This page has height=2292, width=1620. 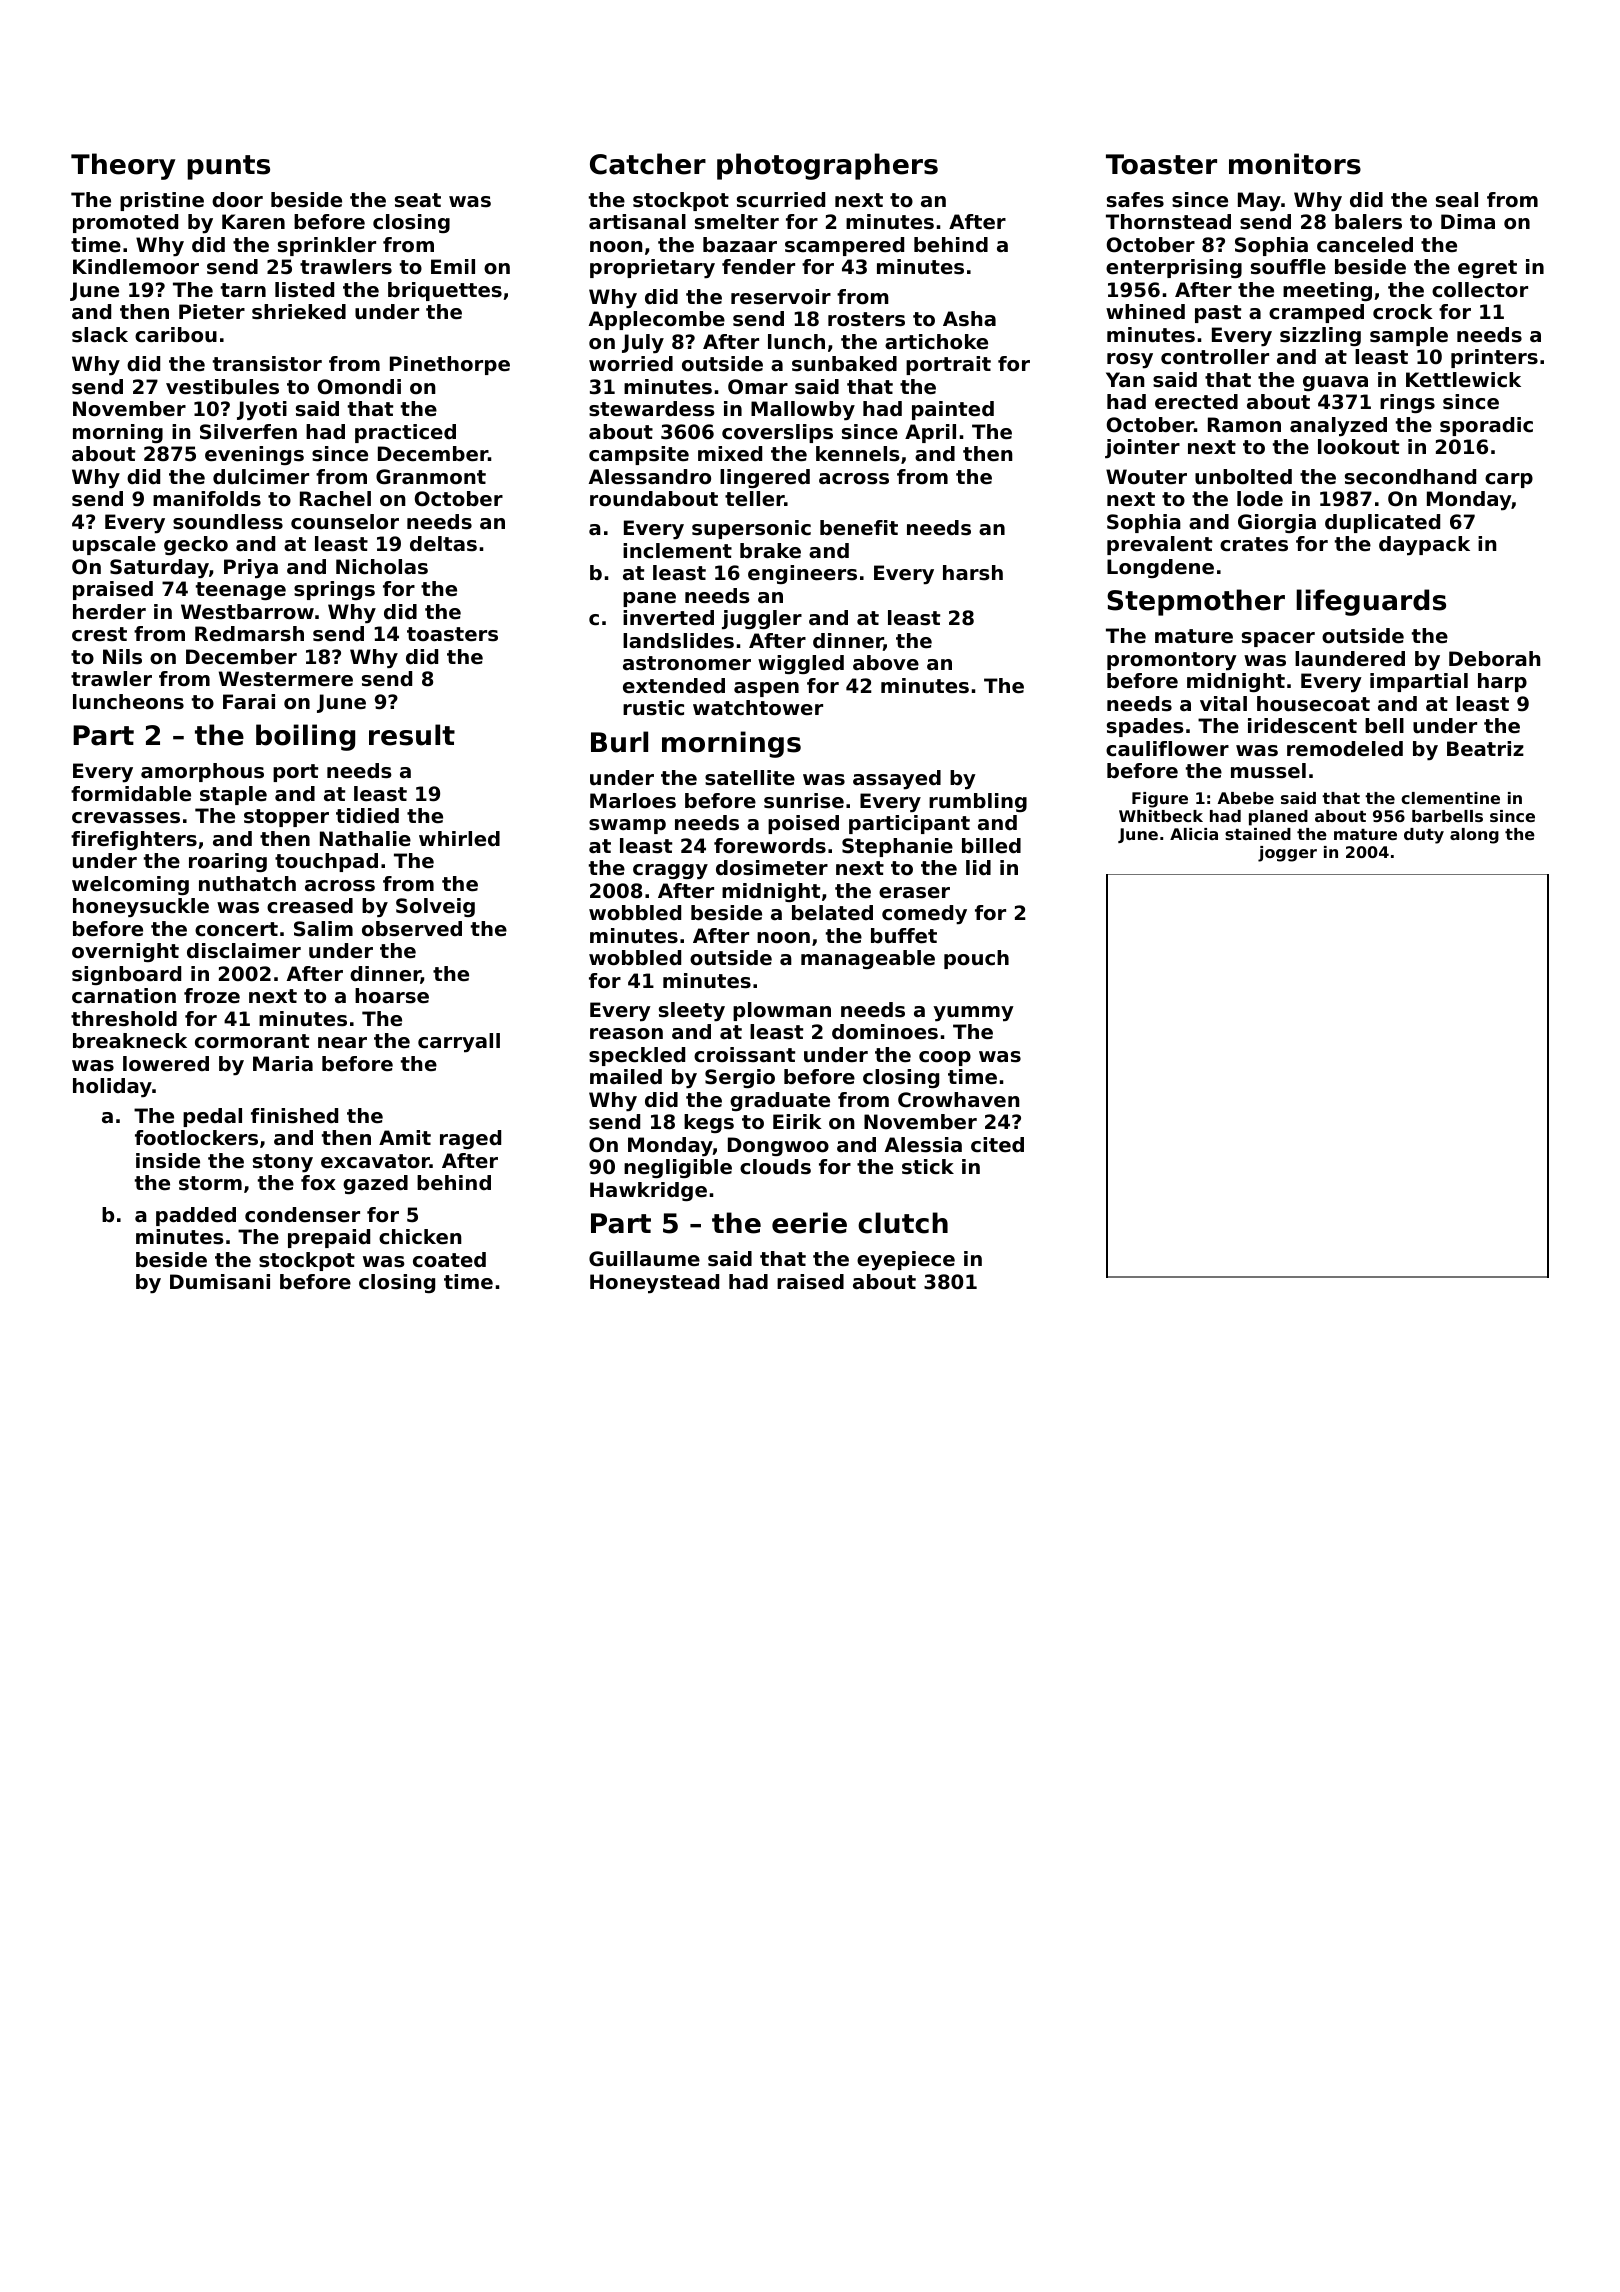 I want to click on along, so click(x=1474, y=836).
